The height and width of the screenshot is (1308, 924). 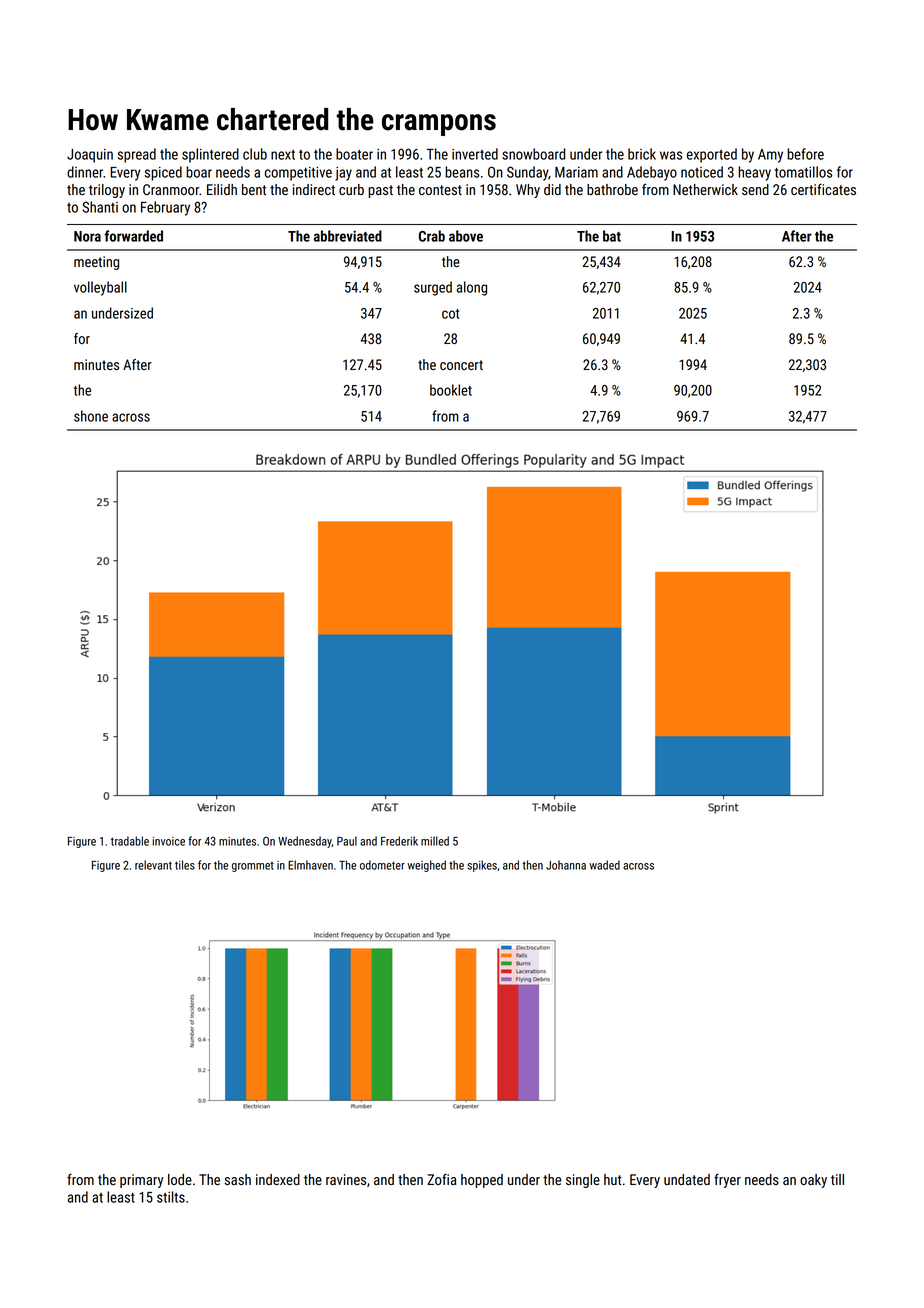 What do you see at coordinates (399, 841) in the screenshot?
I see `Frederik` at bounding box center [399, 841].
